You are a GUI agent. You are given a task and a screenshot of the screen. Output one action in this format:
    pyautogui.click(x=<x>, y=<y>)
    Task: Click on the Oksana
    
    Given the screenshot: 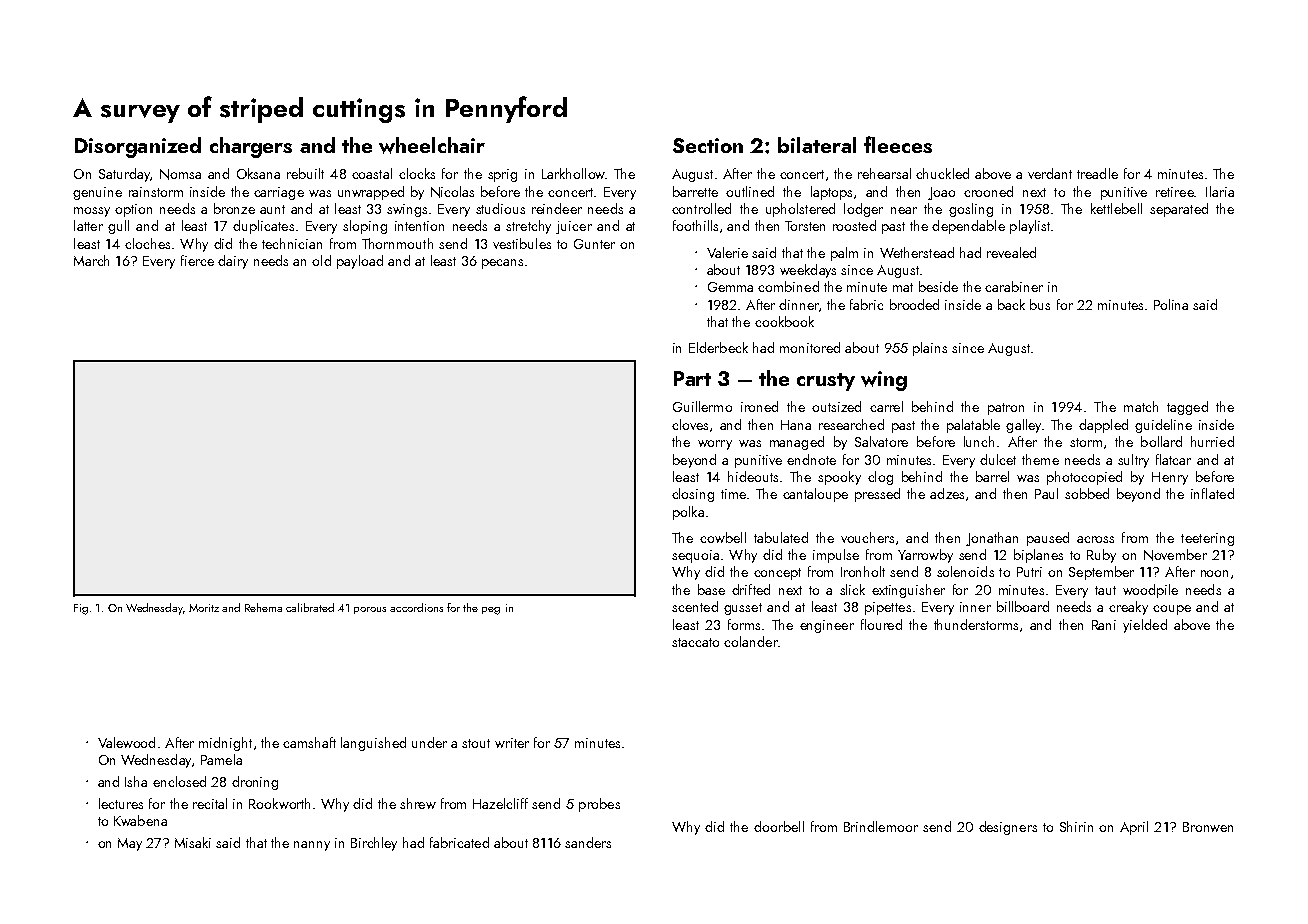 What is the action you would take?
    pyautogui.click(x=258, y=173)
